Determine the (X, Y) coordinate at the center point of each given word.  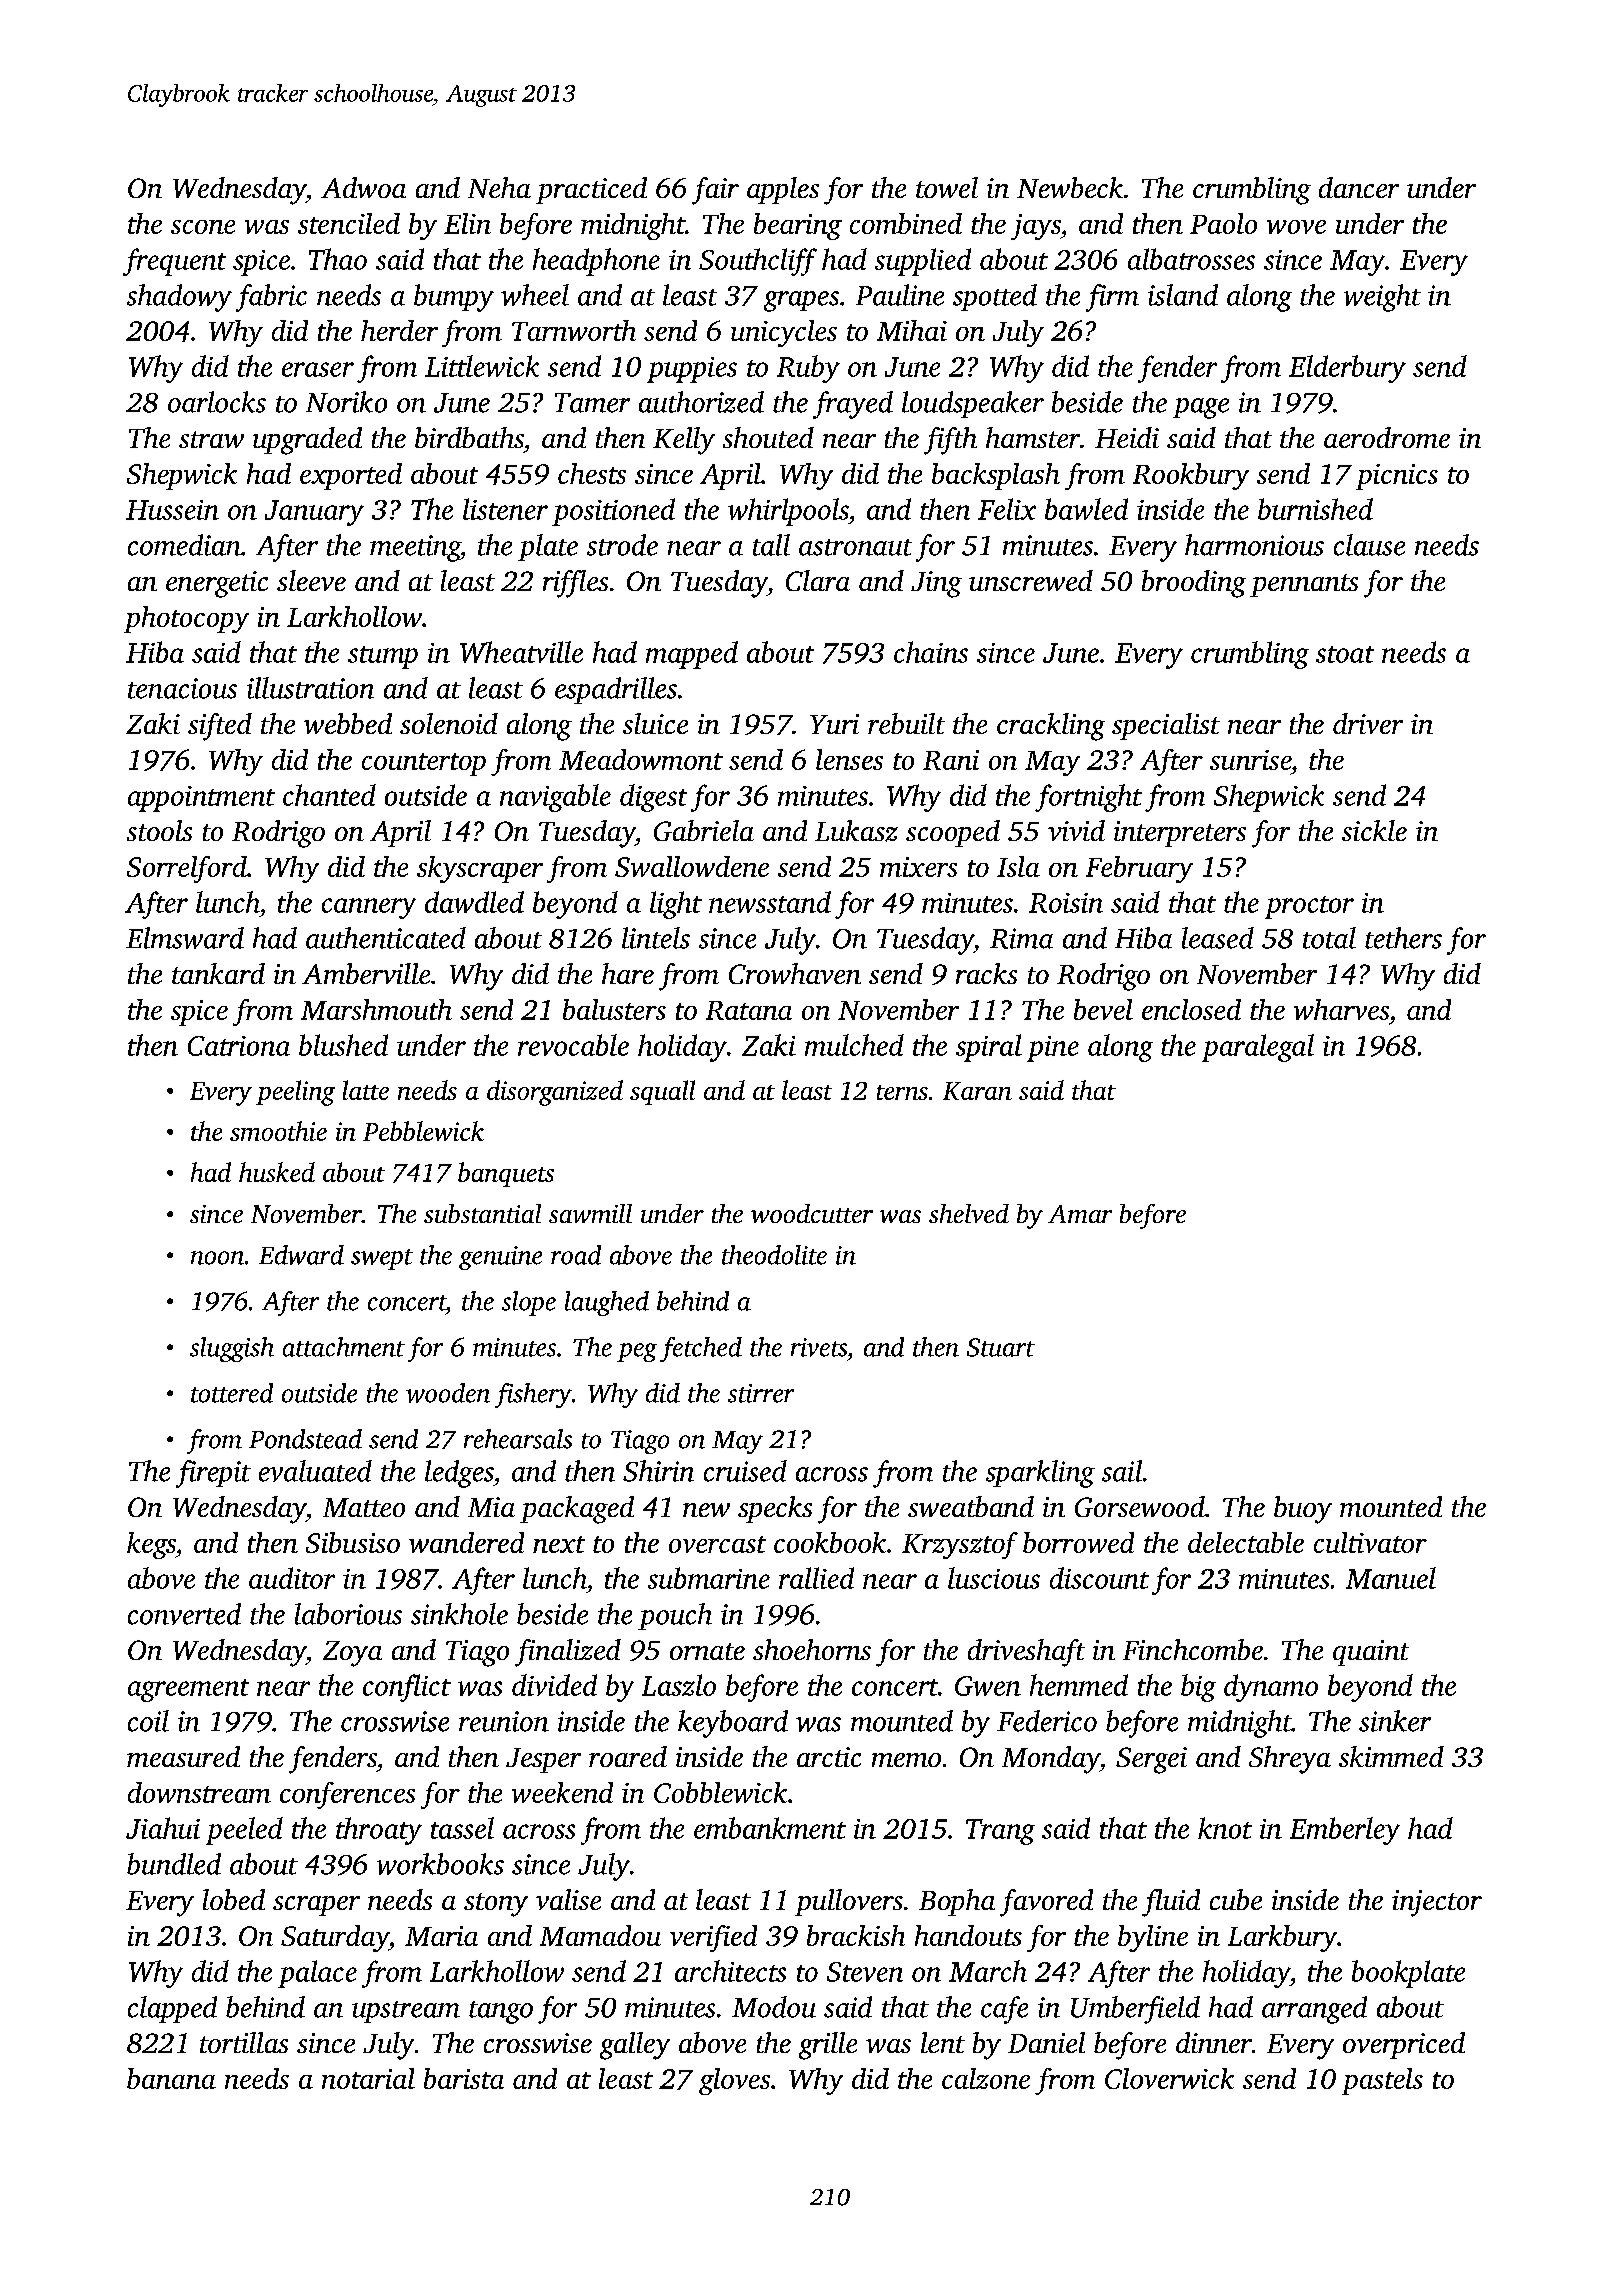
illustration (310, 688)
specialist (1166, 726)
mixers (918, 867)
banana (171, 2078)
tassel (462, 1828)
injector (1437, 1903)
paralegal (1258, 1048)
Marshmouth (376, 1009)
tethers (1403, 938)
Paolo (1223, 223)
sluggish (232, 1349)
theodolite (774, 1255)
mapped (692, 655)
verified (713, 1938)
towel (947, 187)
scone (203, 227)
